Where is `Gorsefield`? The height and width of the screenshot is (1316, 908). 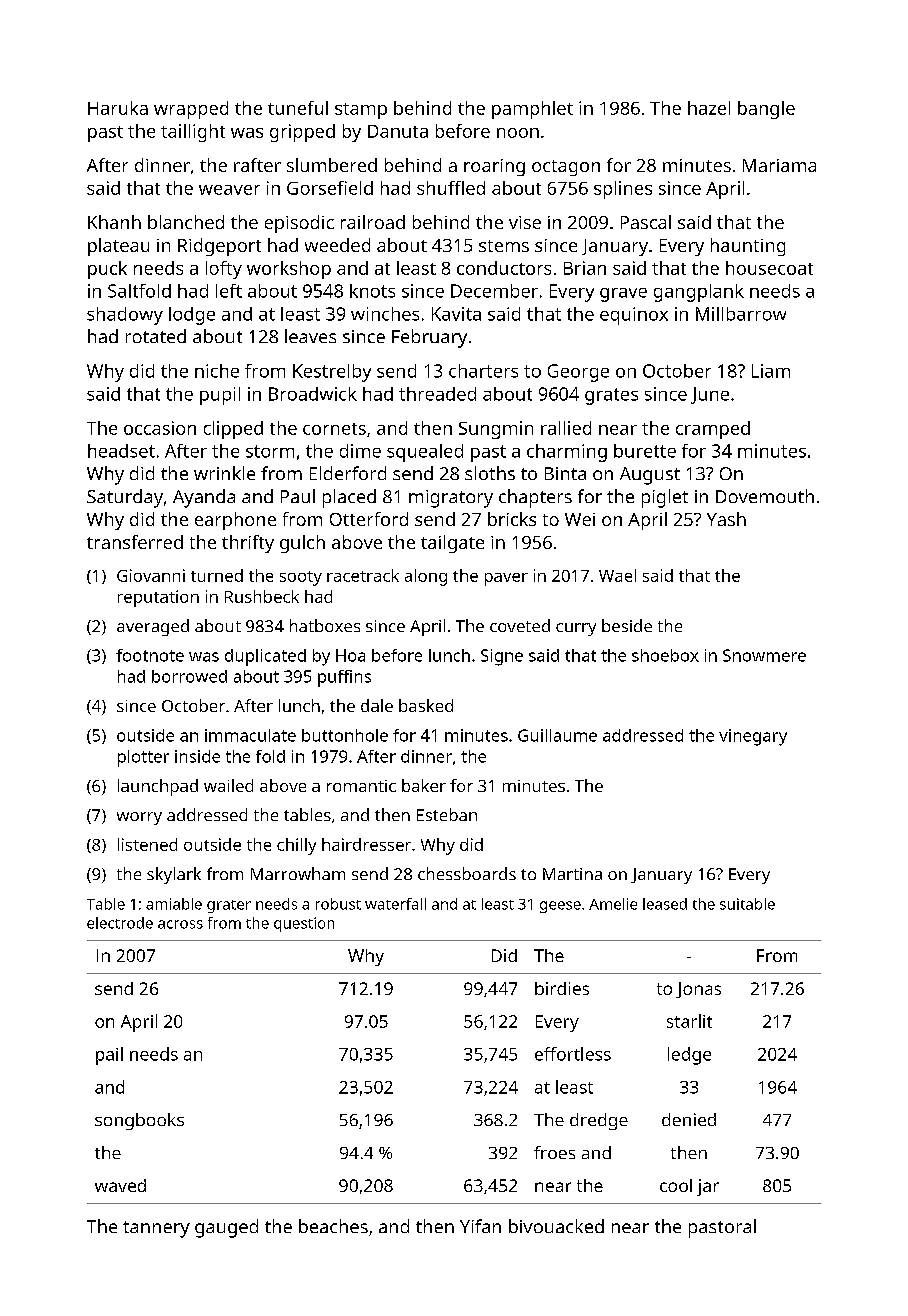
Gorsefield is located at coordinates (330, 188).
